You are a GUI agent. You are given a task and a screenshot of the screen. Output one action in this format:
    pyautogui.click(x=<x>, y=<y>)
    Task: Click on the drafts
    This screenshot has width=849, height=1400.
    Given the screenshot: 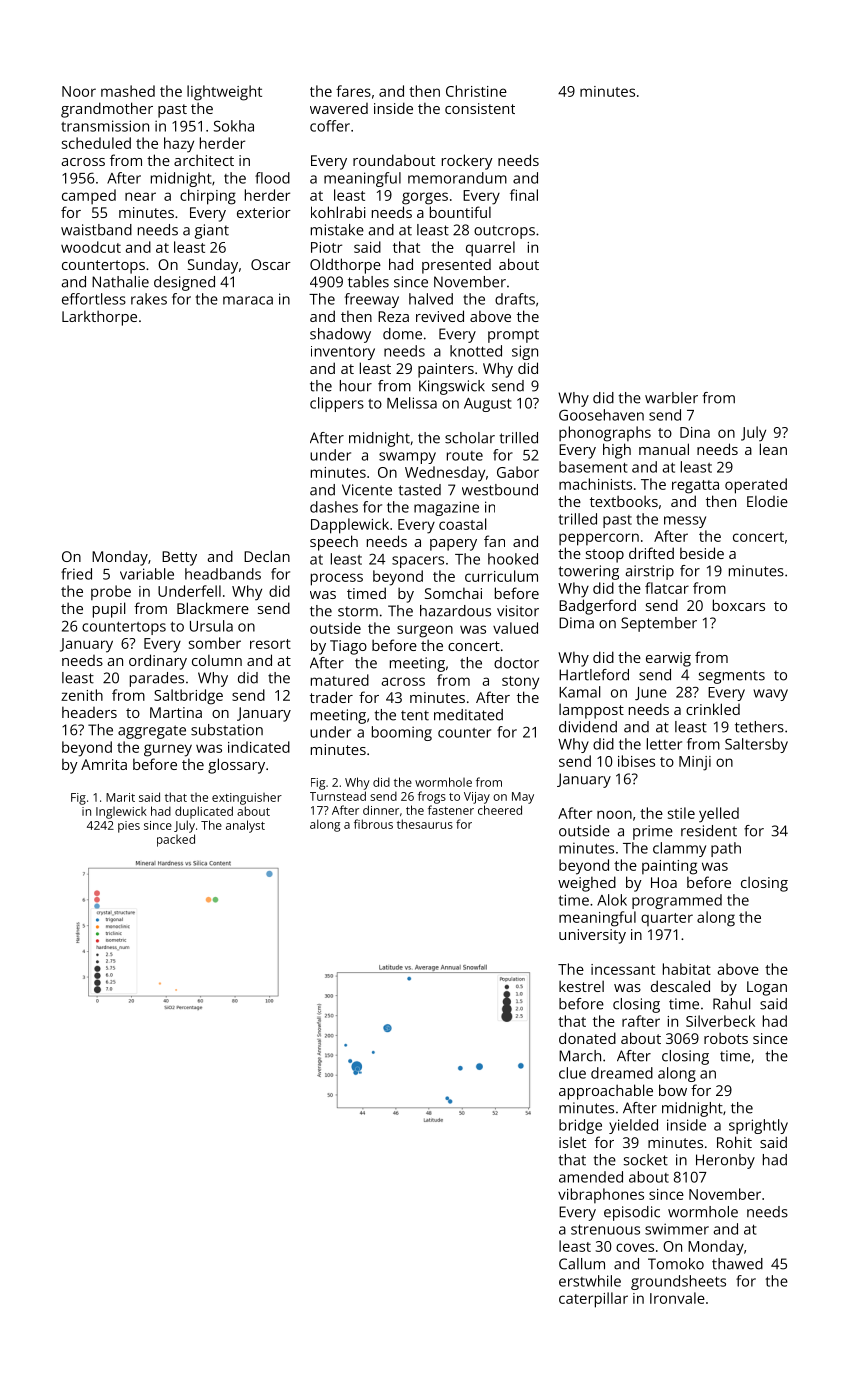 What is the action you would take?
    pyautogui.click(x=515, y=299)
